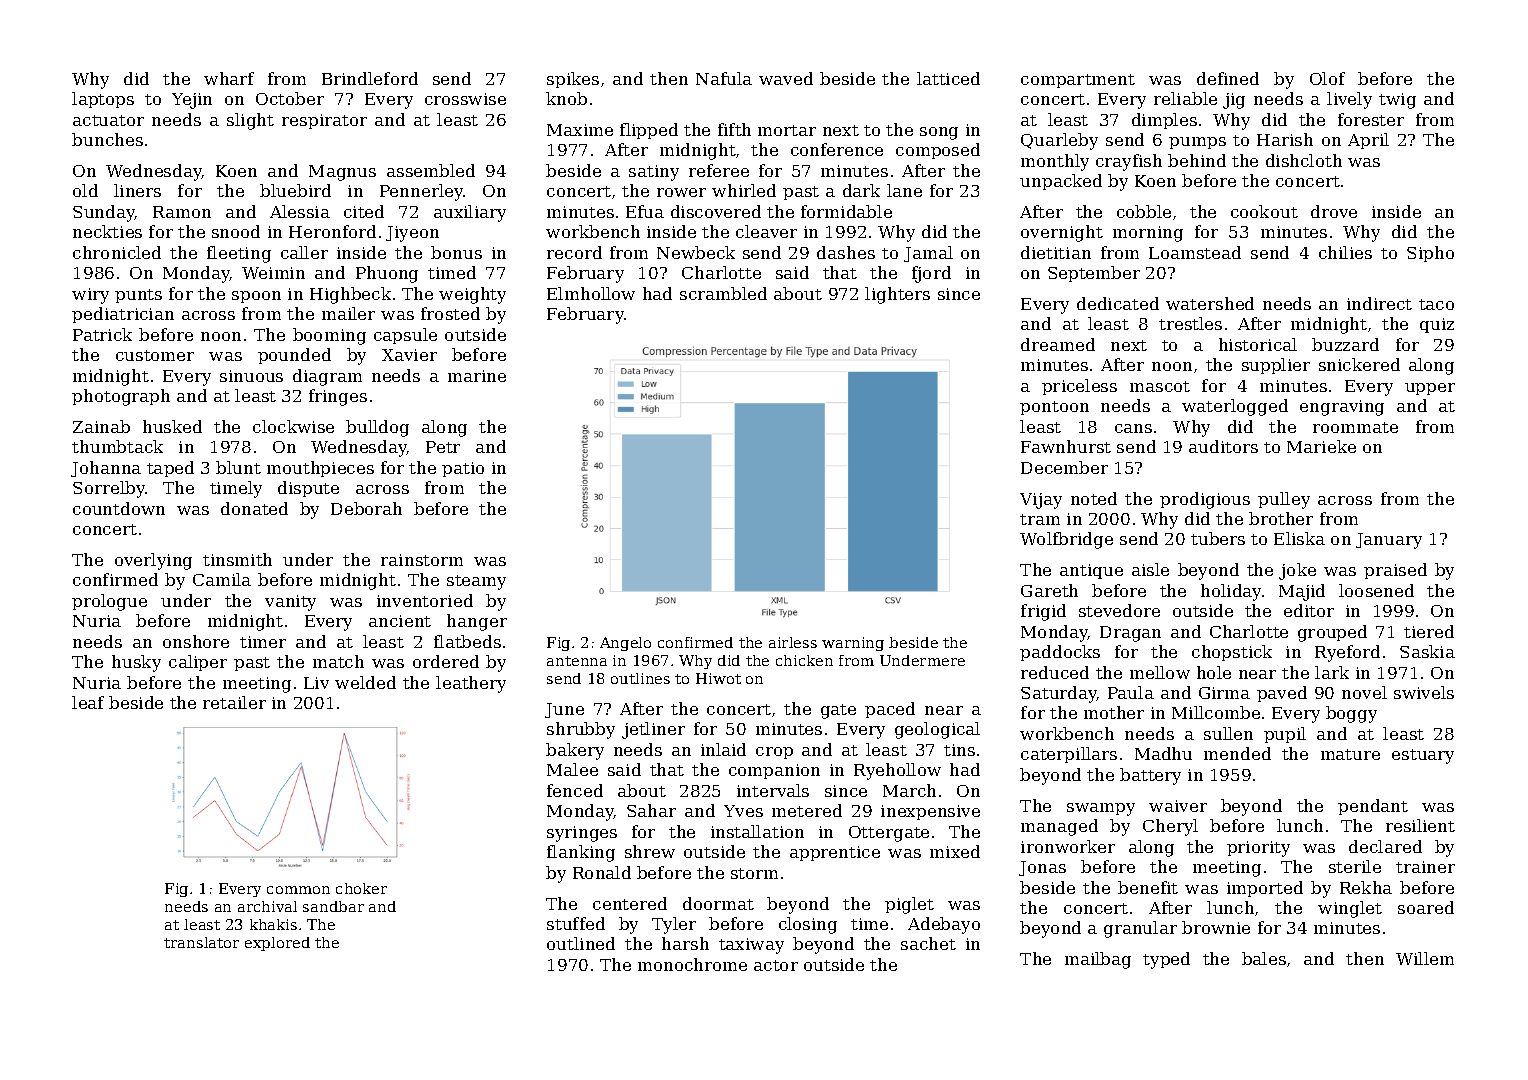  Describe the element at coordinates (308, 489) in the image. I see `dispute` at that location.
